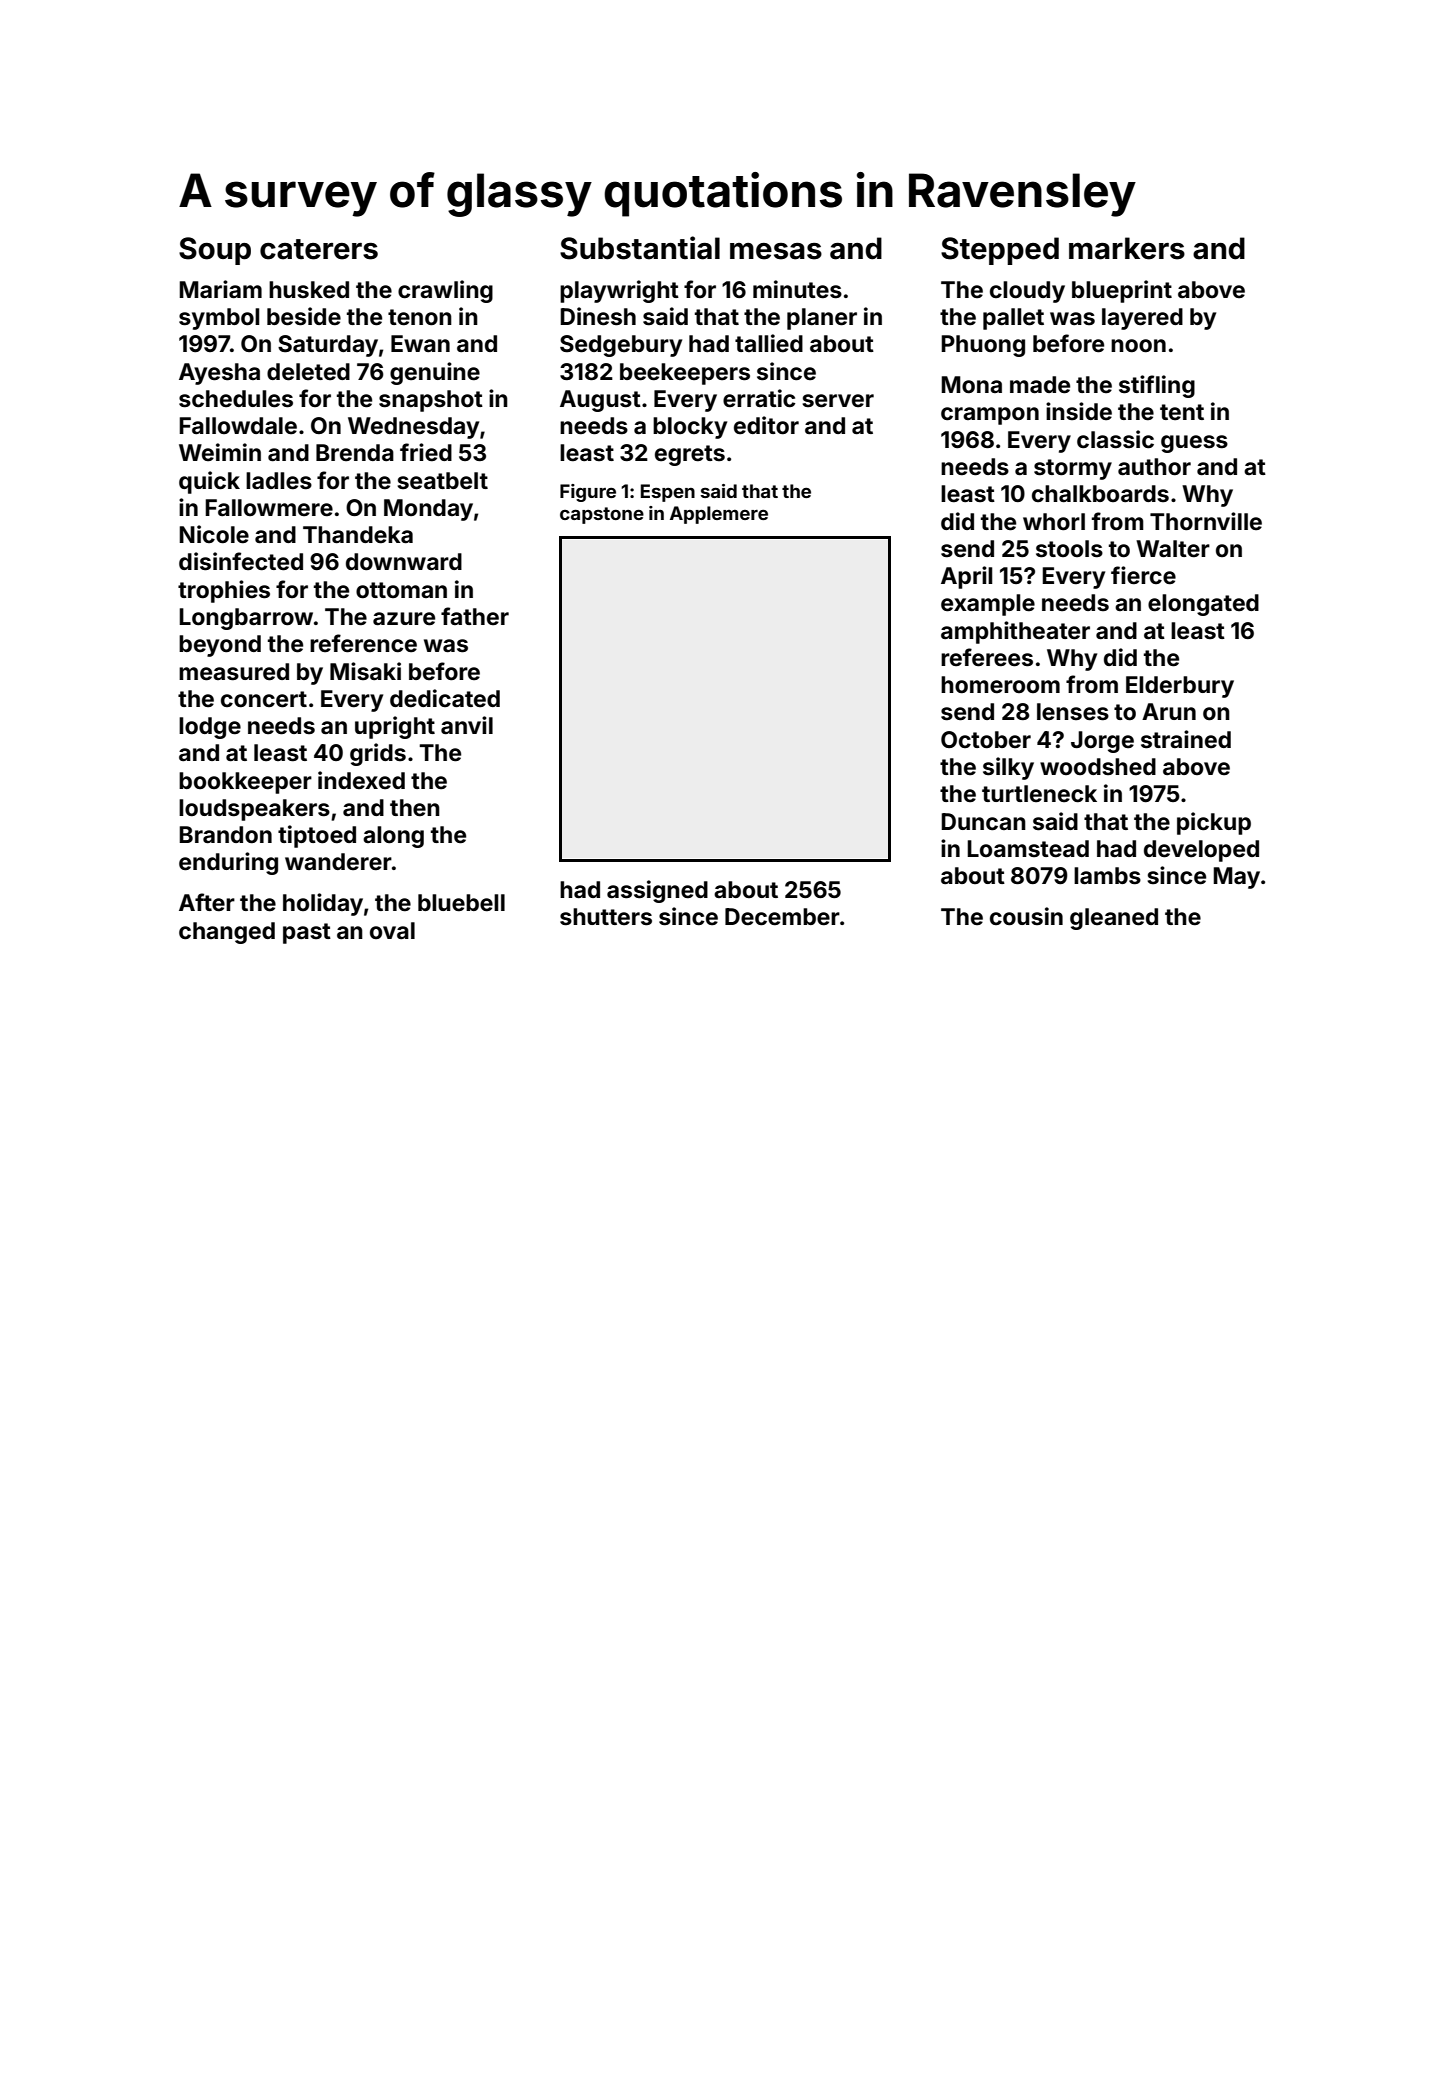 This image has width=1450, height=2100. Describe the element at coordinates (319, 249) in the image. I see `caterers` at that location.
